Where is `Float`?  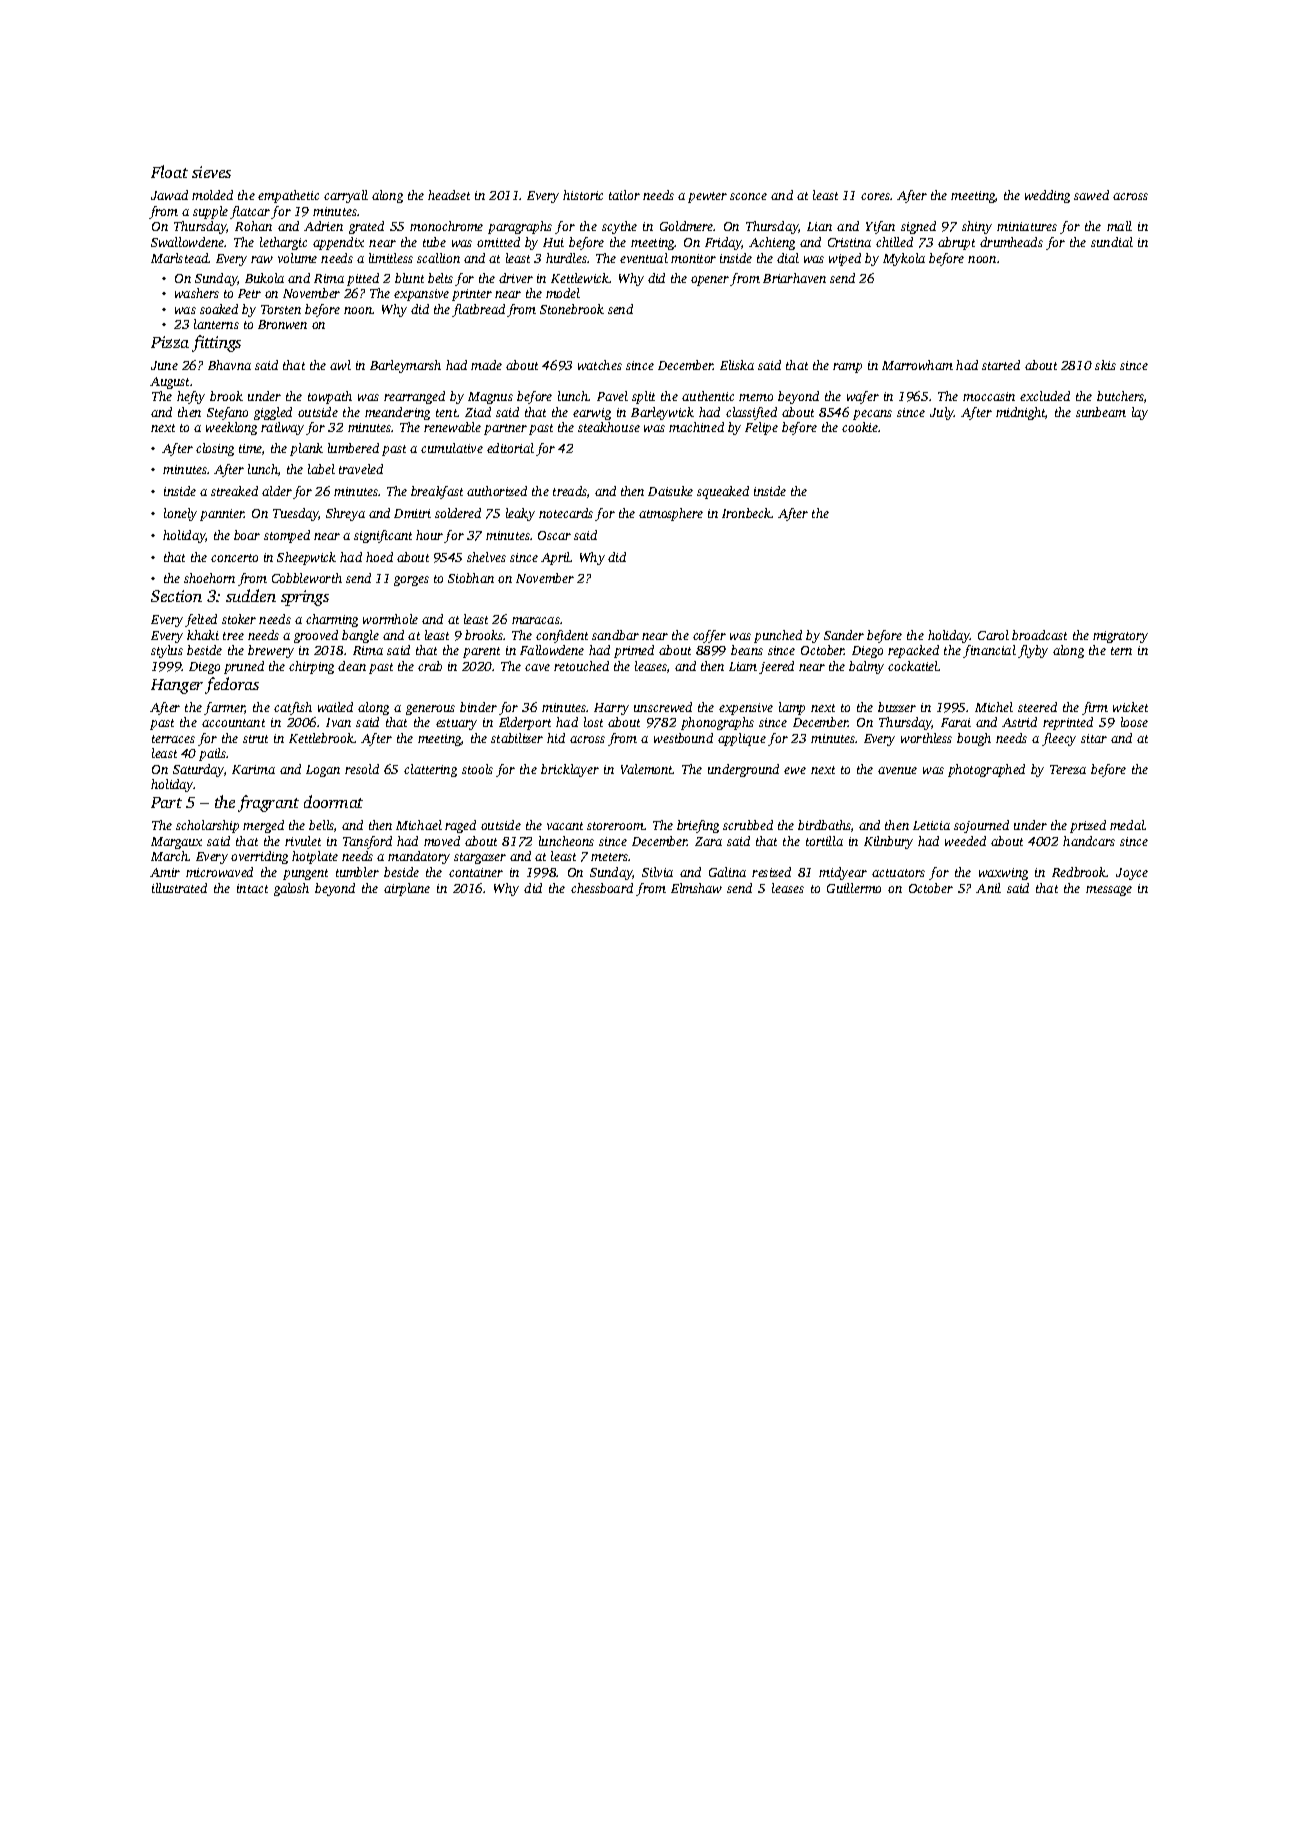 Float is located at coordinates (169, 171).
